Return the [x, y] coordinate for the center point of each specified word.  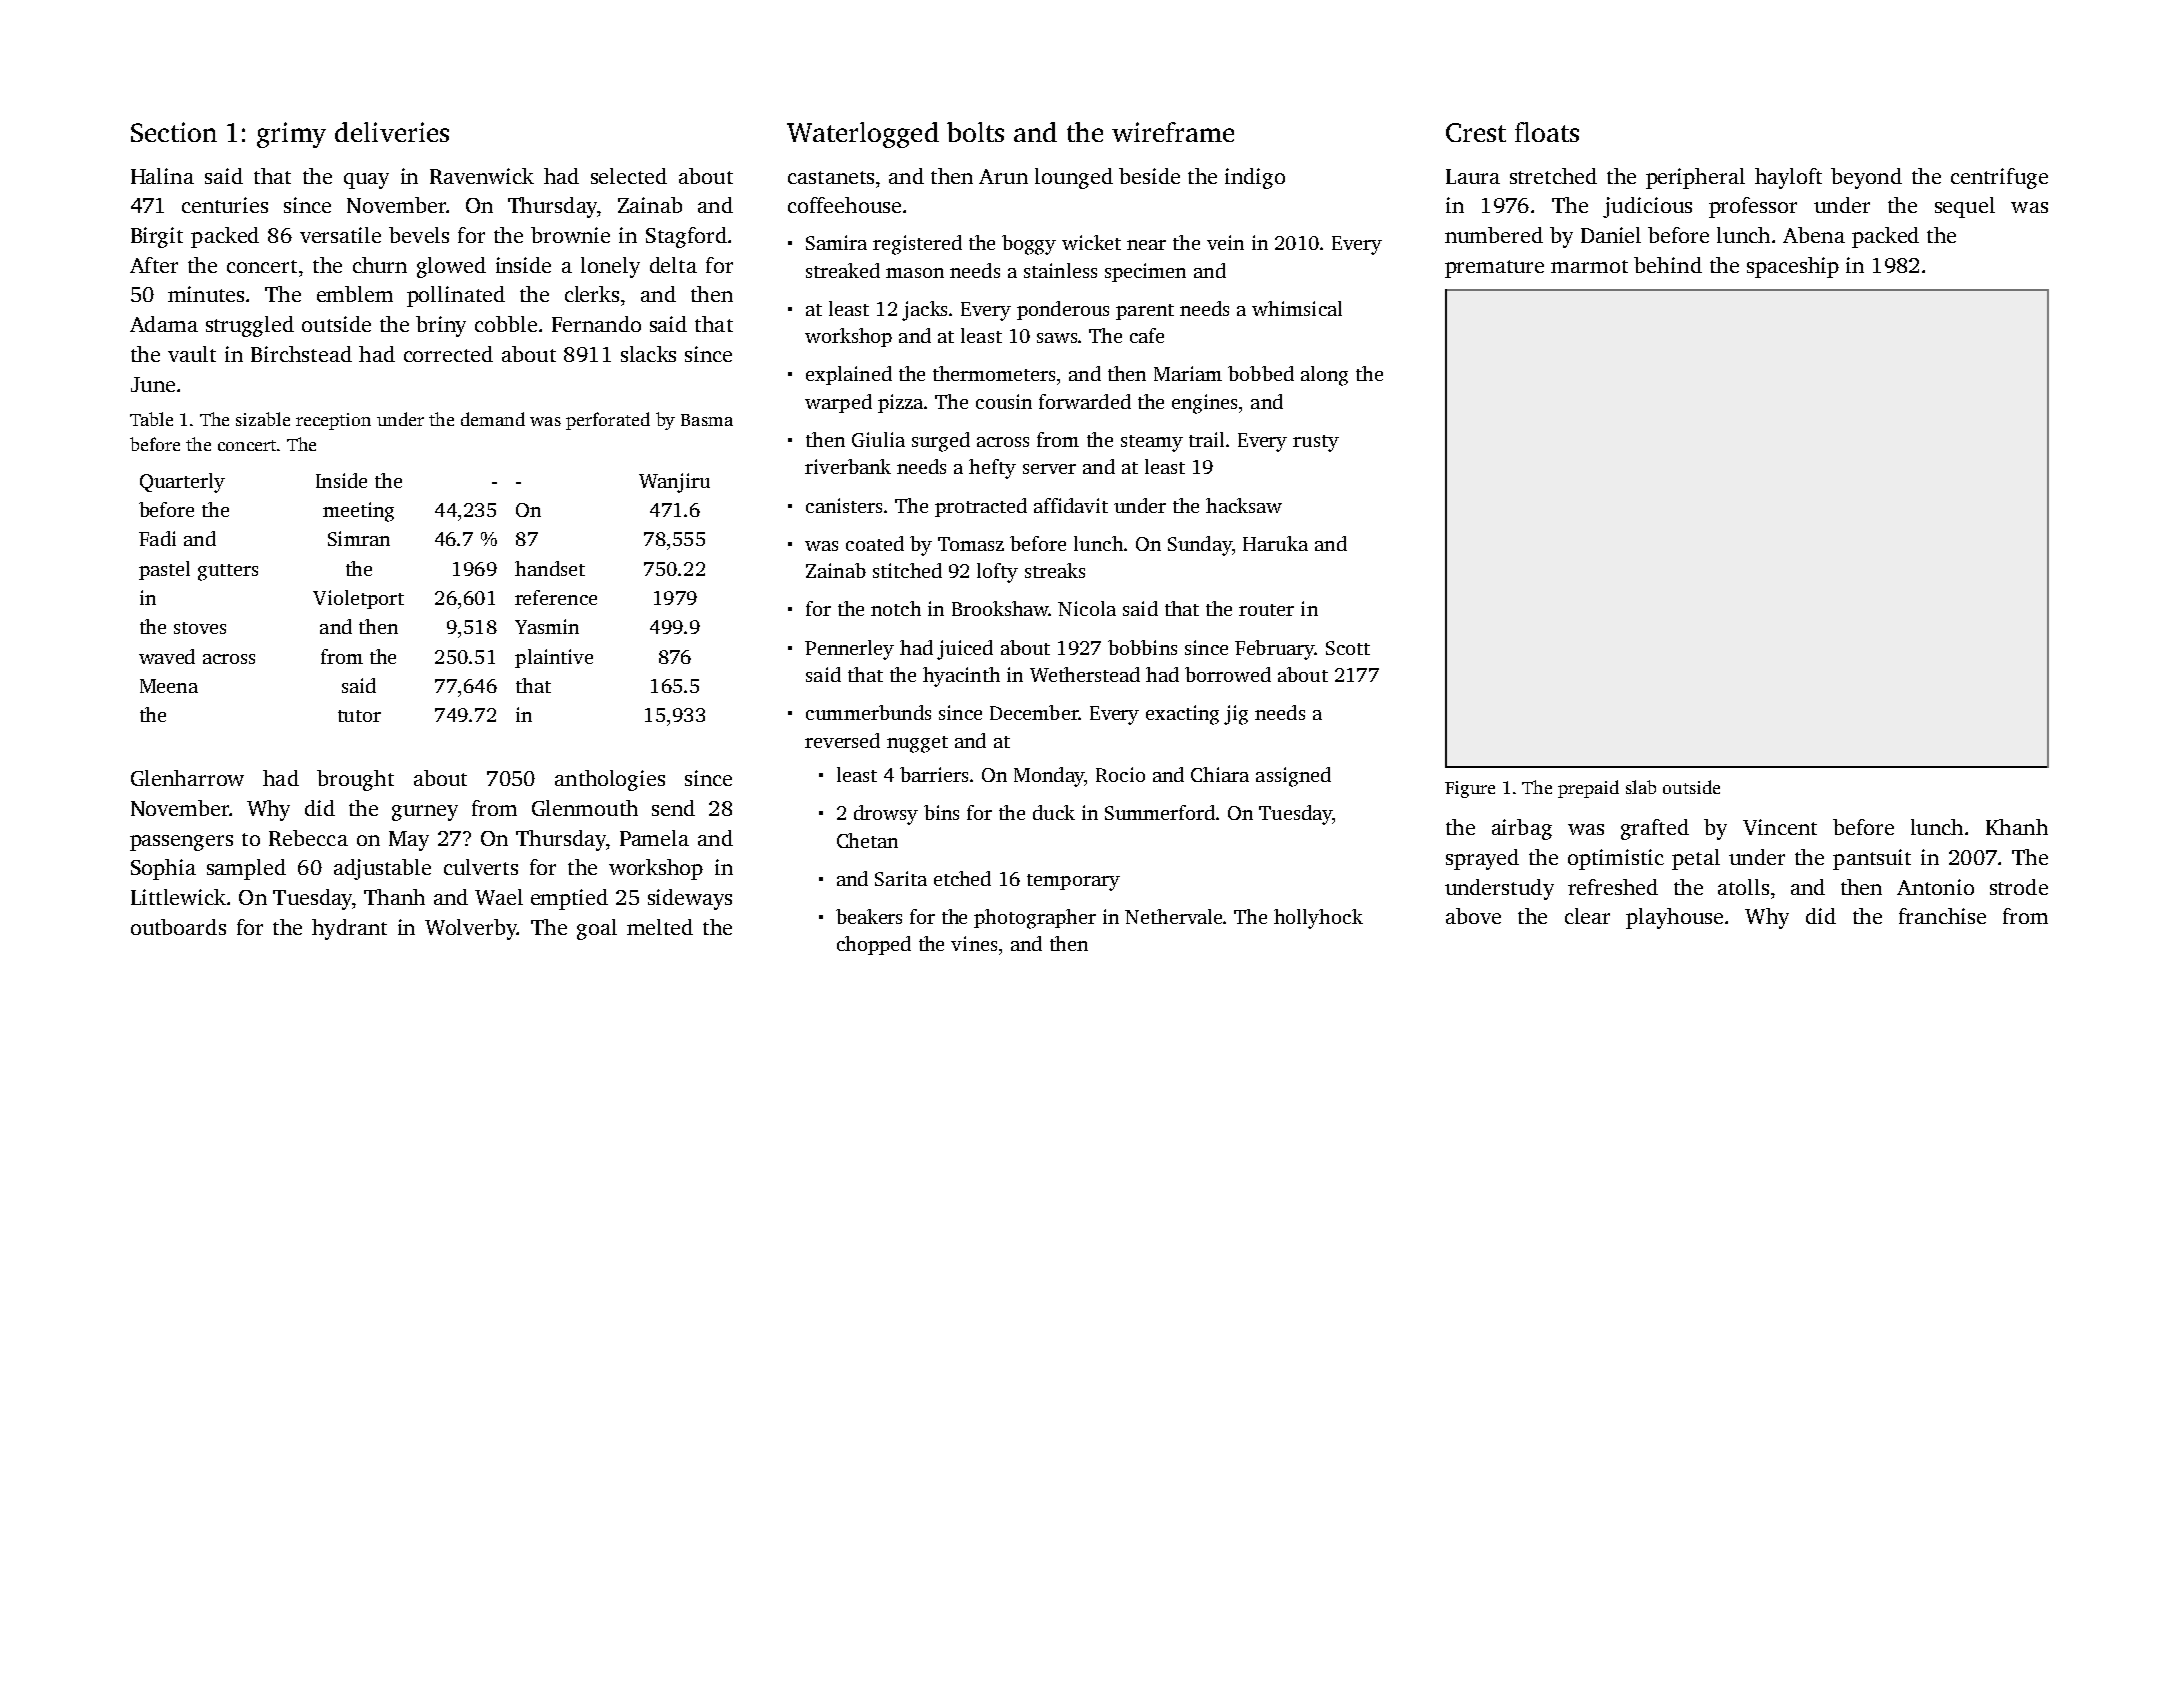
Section [174, 132]
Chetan [867, 840]
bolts [975, 132]
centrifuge [1999, 178]
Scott [1348, 648]
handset [550, 568]
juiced [965, 650]
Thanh [394, 897]
